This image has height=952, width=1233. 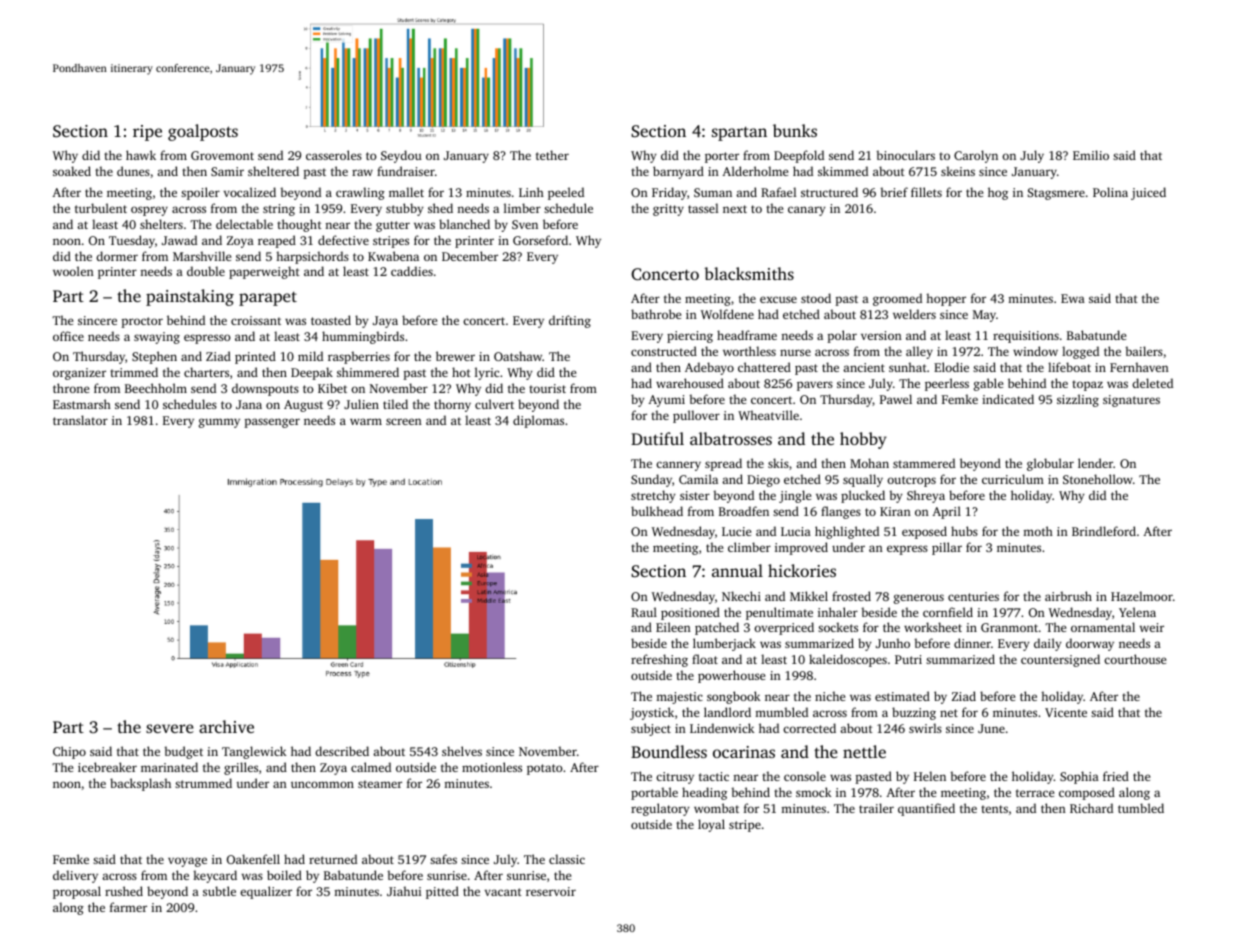 I want to click on Carolyn, so click(x=976, y=156).
